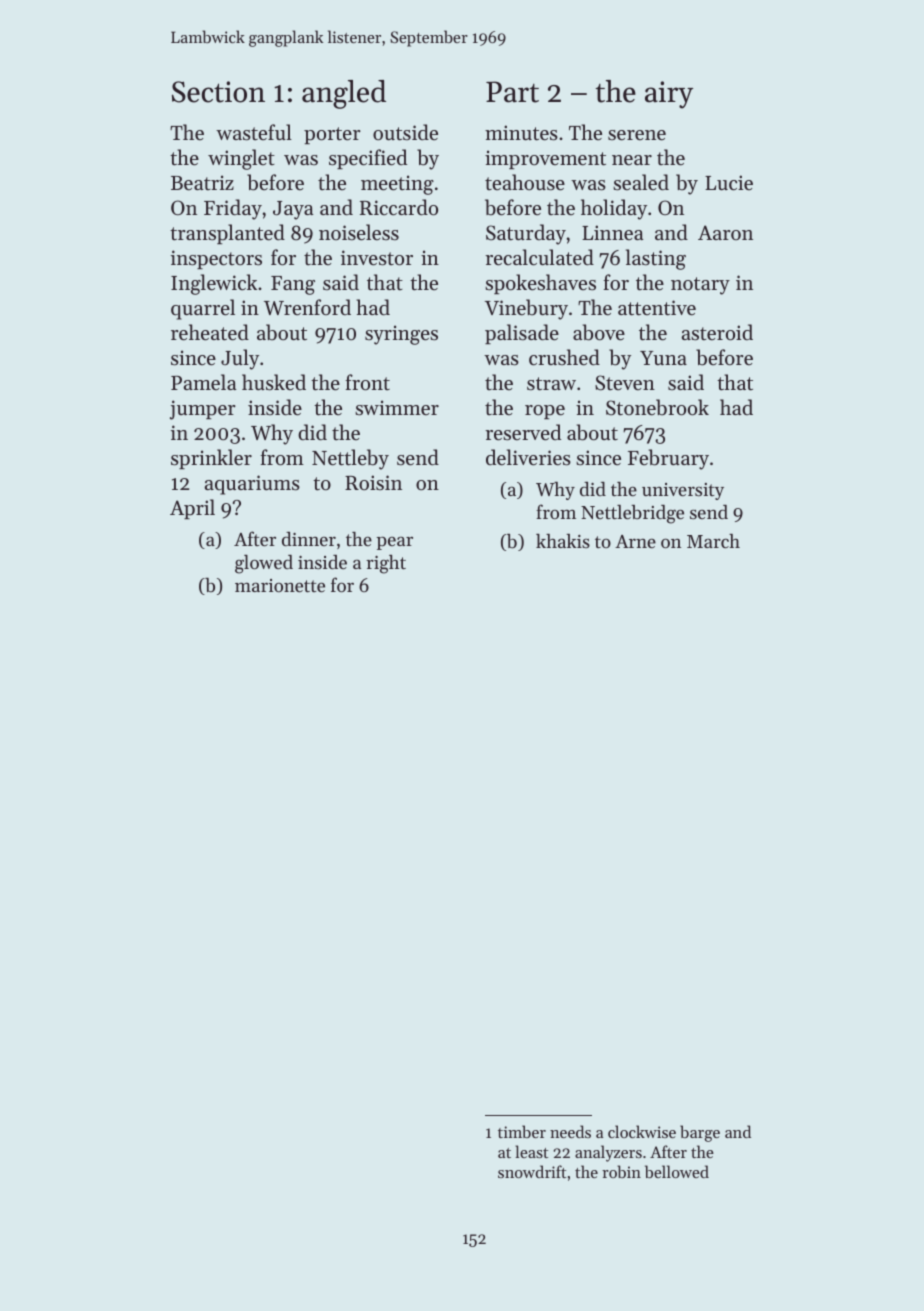  I want to click on least, so click(531, 1151).
